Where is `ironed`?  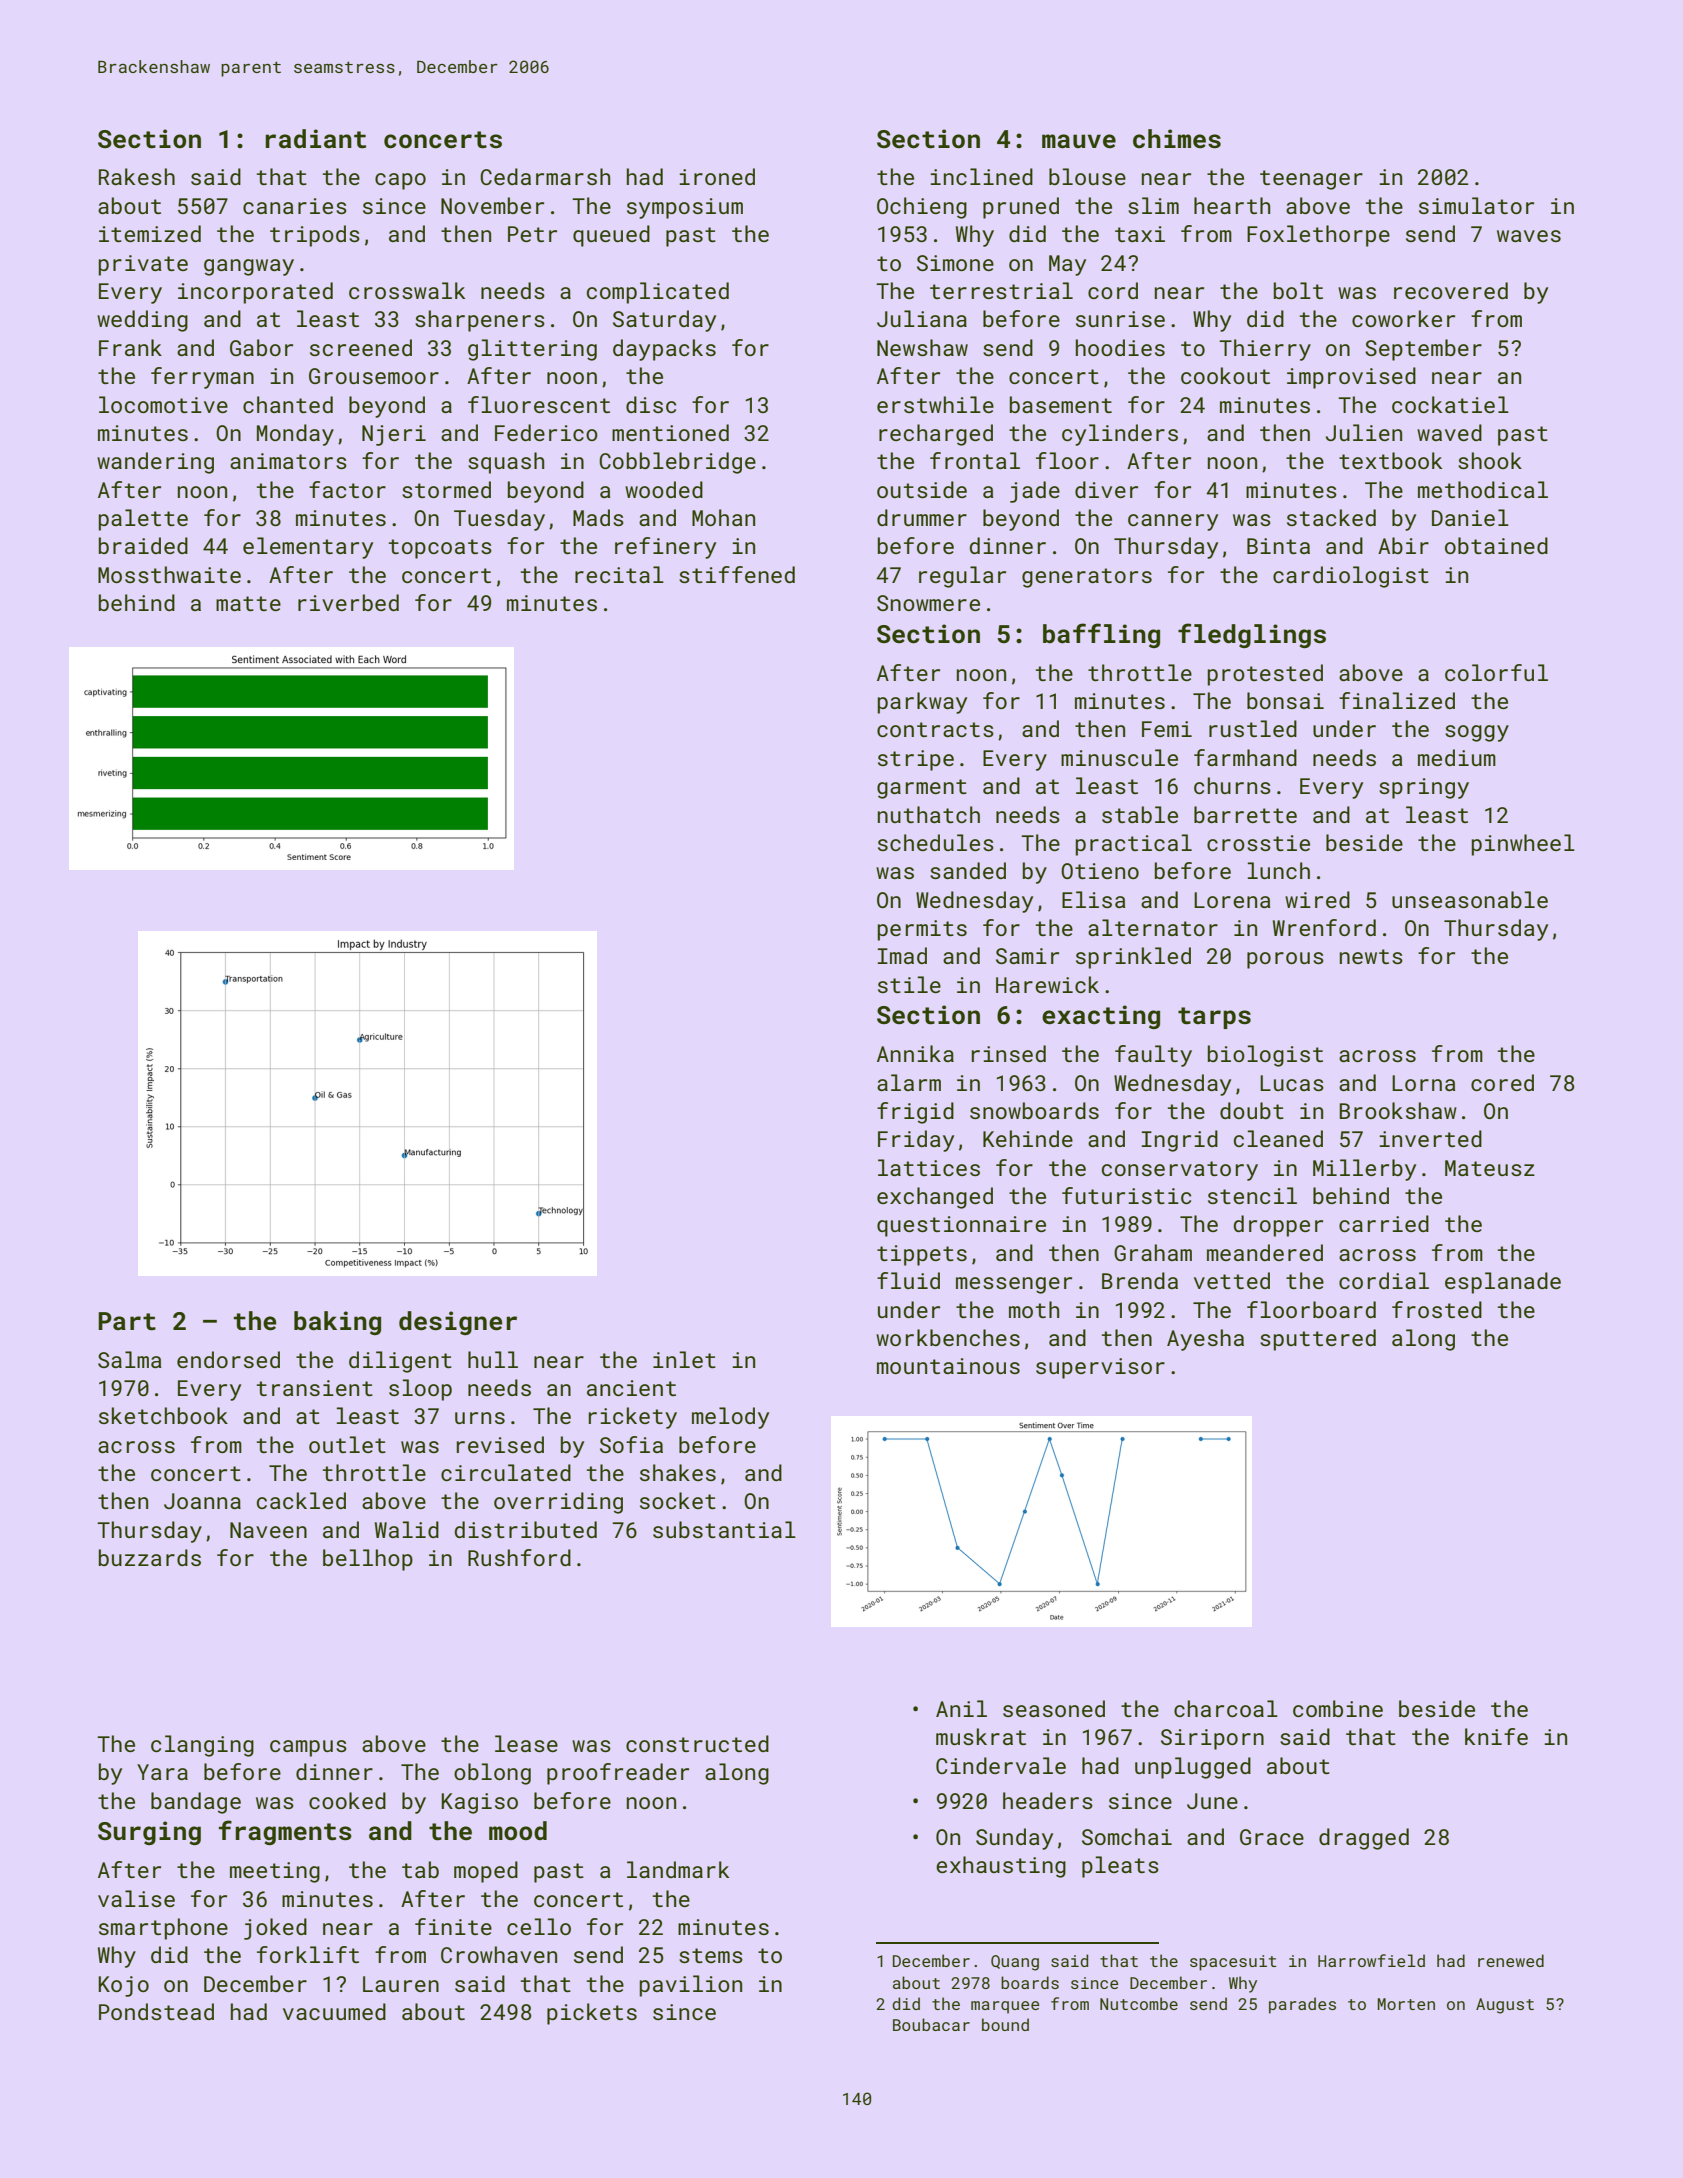
ironed is located at coordinates (717, 176).
